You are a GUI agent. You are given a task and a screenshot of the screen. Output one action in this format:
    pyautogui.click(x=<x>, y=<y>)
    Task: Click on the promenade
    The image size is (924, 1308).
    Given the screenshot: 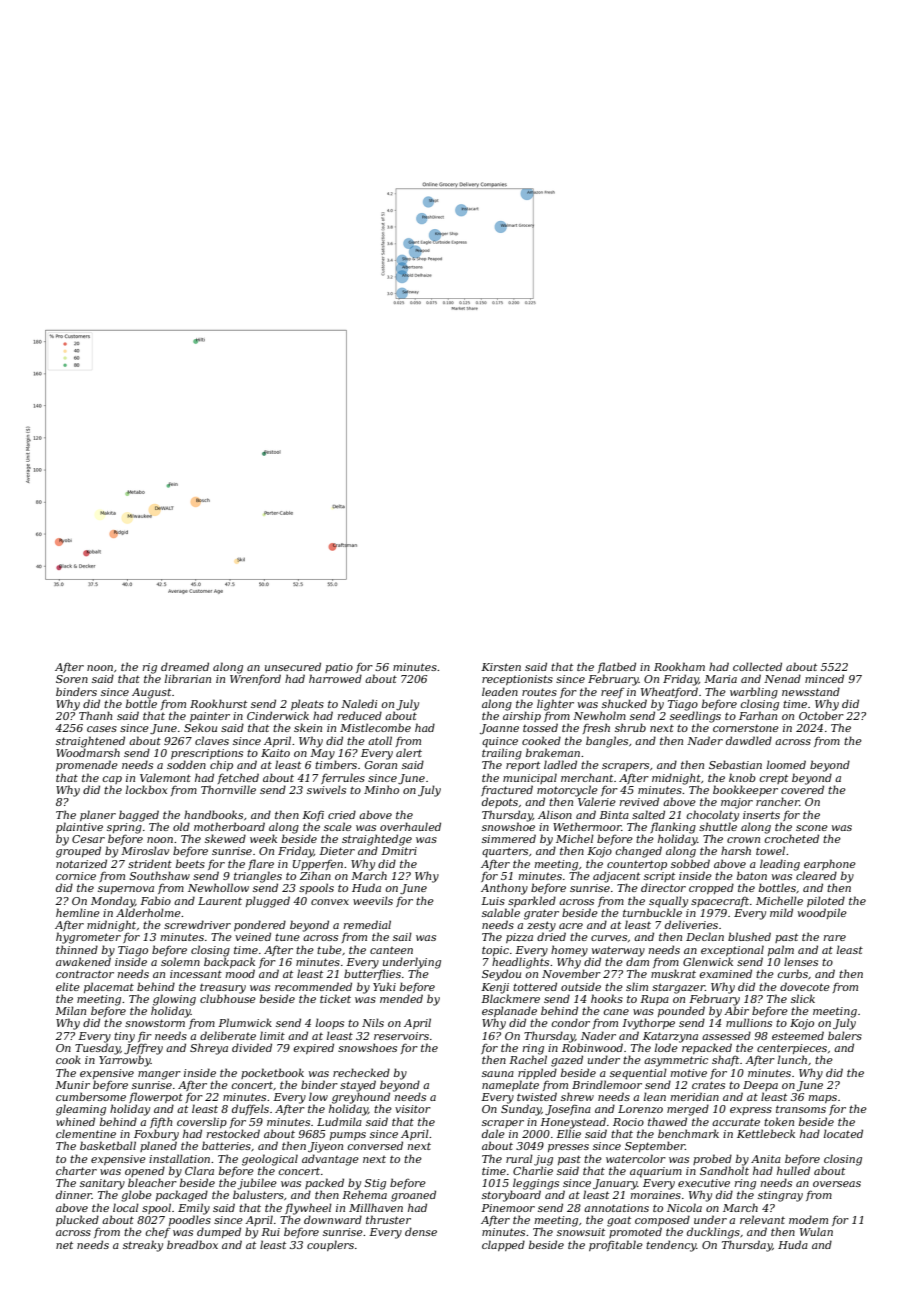 What is the action you would take?
    pyautogui.click(x=87, y=765)
